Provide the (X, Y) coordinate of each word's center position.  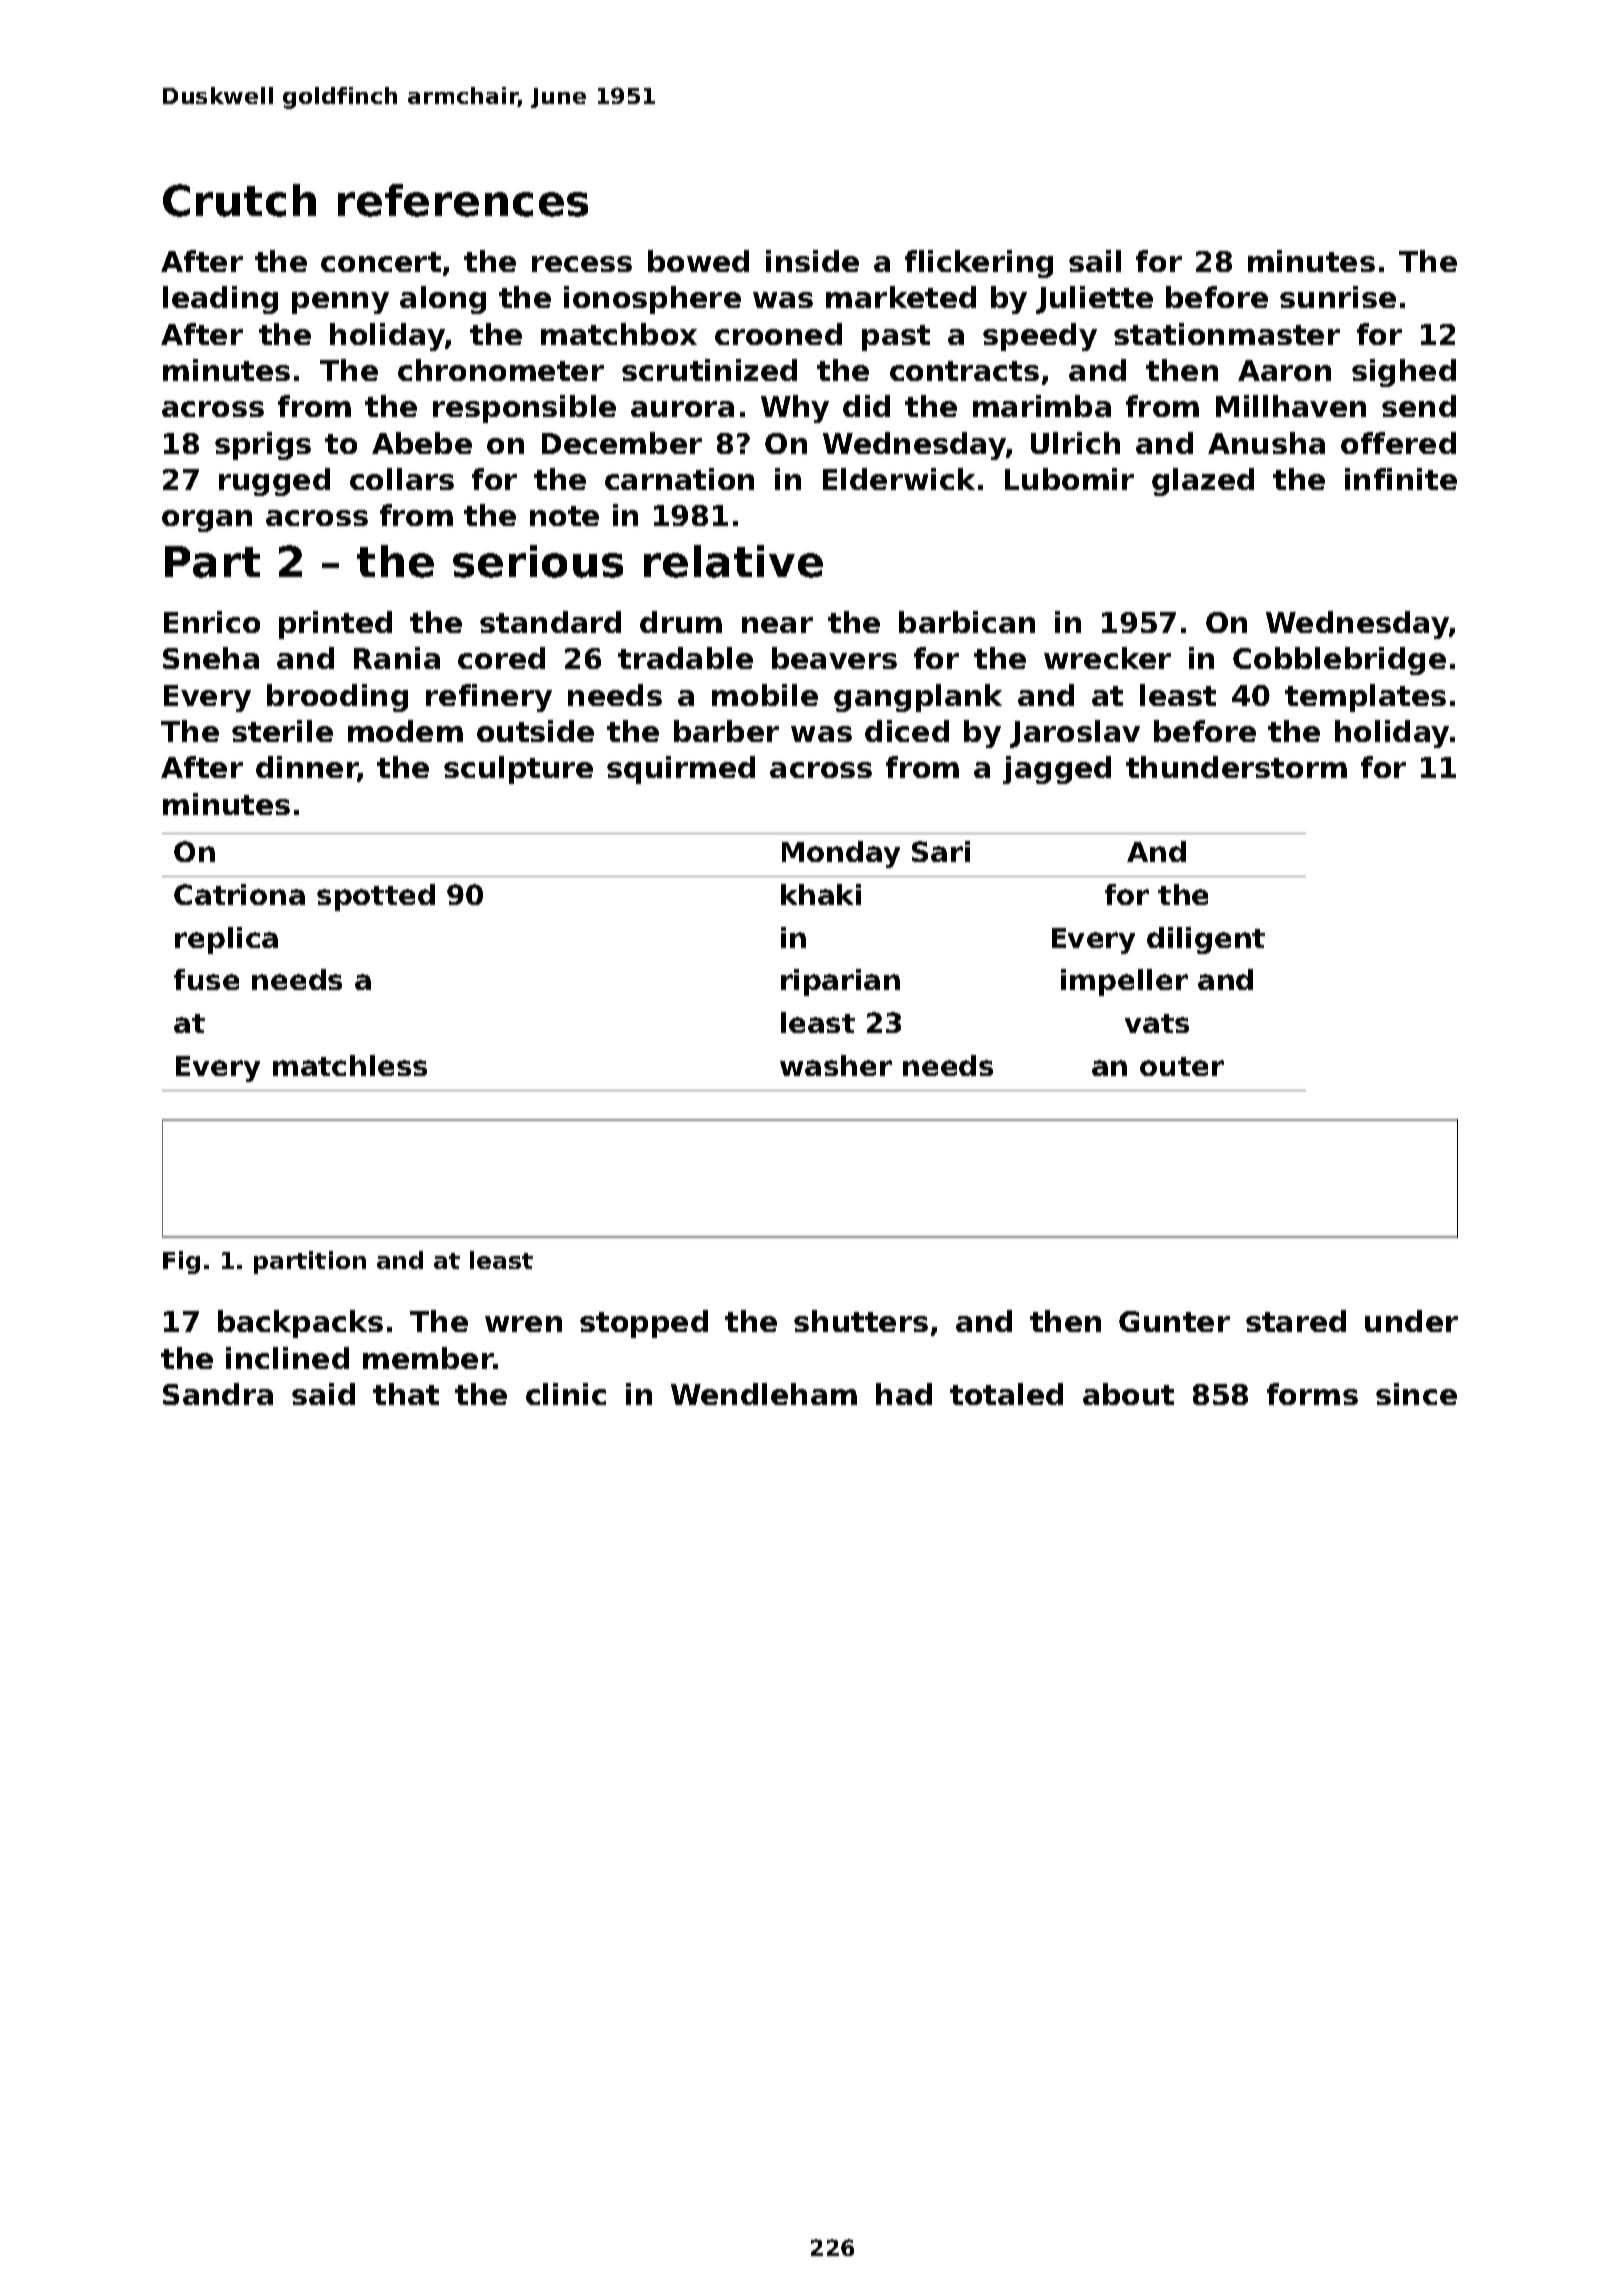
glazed (1203, 482)
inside (812, 261)
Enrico (212, 622)
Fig (181, 1262)
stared (1296, 1321)
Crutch (239, 200)
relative (733, 561)
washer (836, 1065)
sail (1095, 261)
